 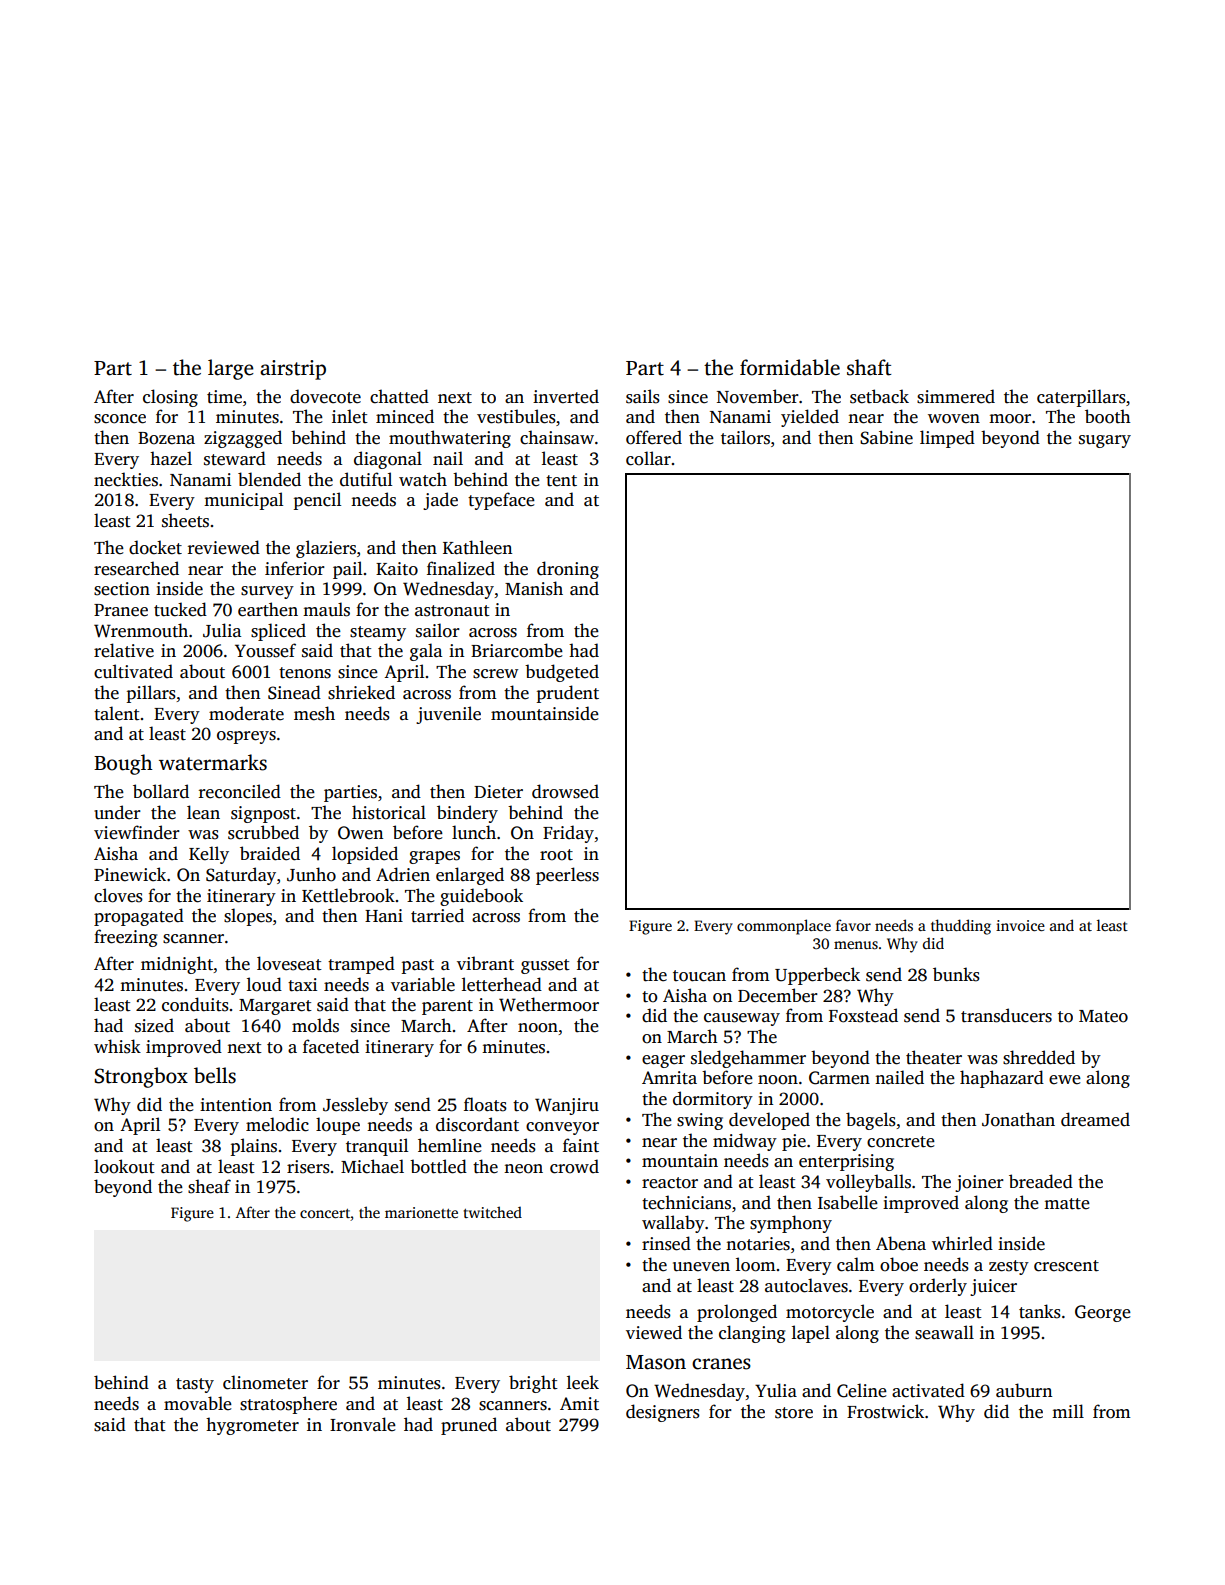 What do you see at coordinates (1068, 1411) in the page?
I see `mill` at bounding box center [1068, 1411].
